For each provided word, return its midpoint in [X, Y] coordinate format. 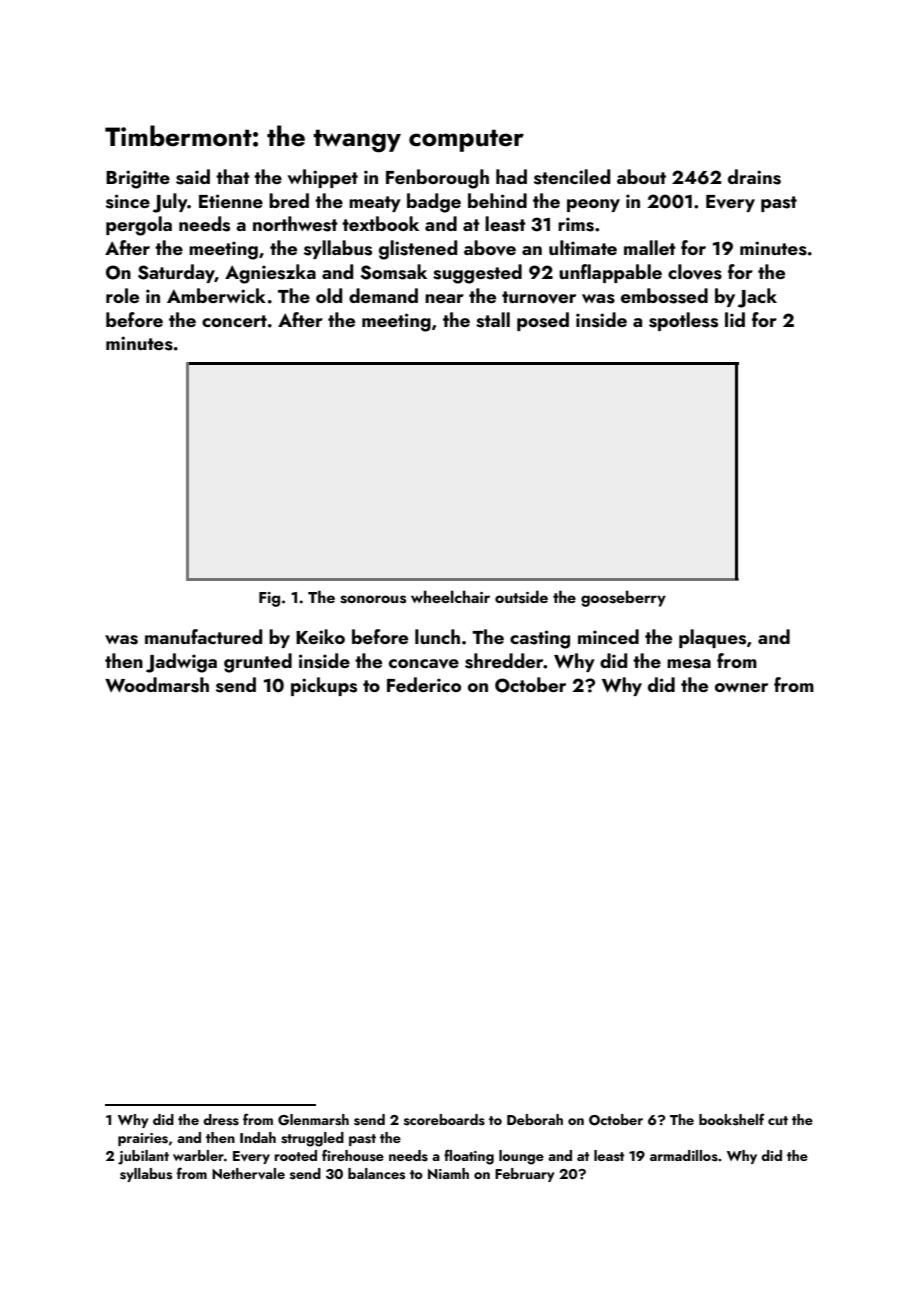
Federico [424, 684]
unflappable [610, 273]
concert [234, 321]
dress [221, 1120]
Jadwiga [181, 663]
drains [754, 177]
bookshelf [732, 1119]
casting [540, 639]
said [193, 177]
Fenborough [437, 179]
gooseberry [623, 598]
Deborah [535, 1119]
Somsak [394, 272]
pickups [324, 686]
